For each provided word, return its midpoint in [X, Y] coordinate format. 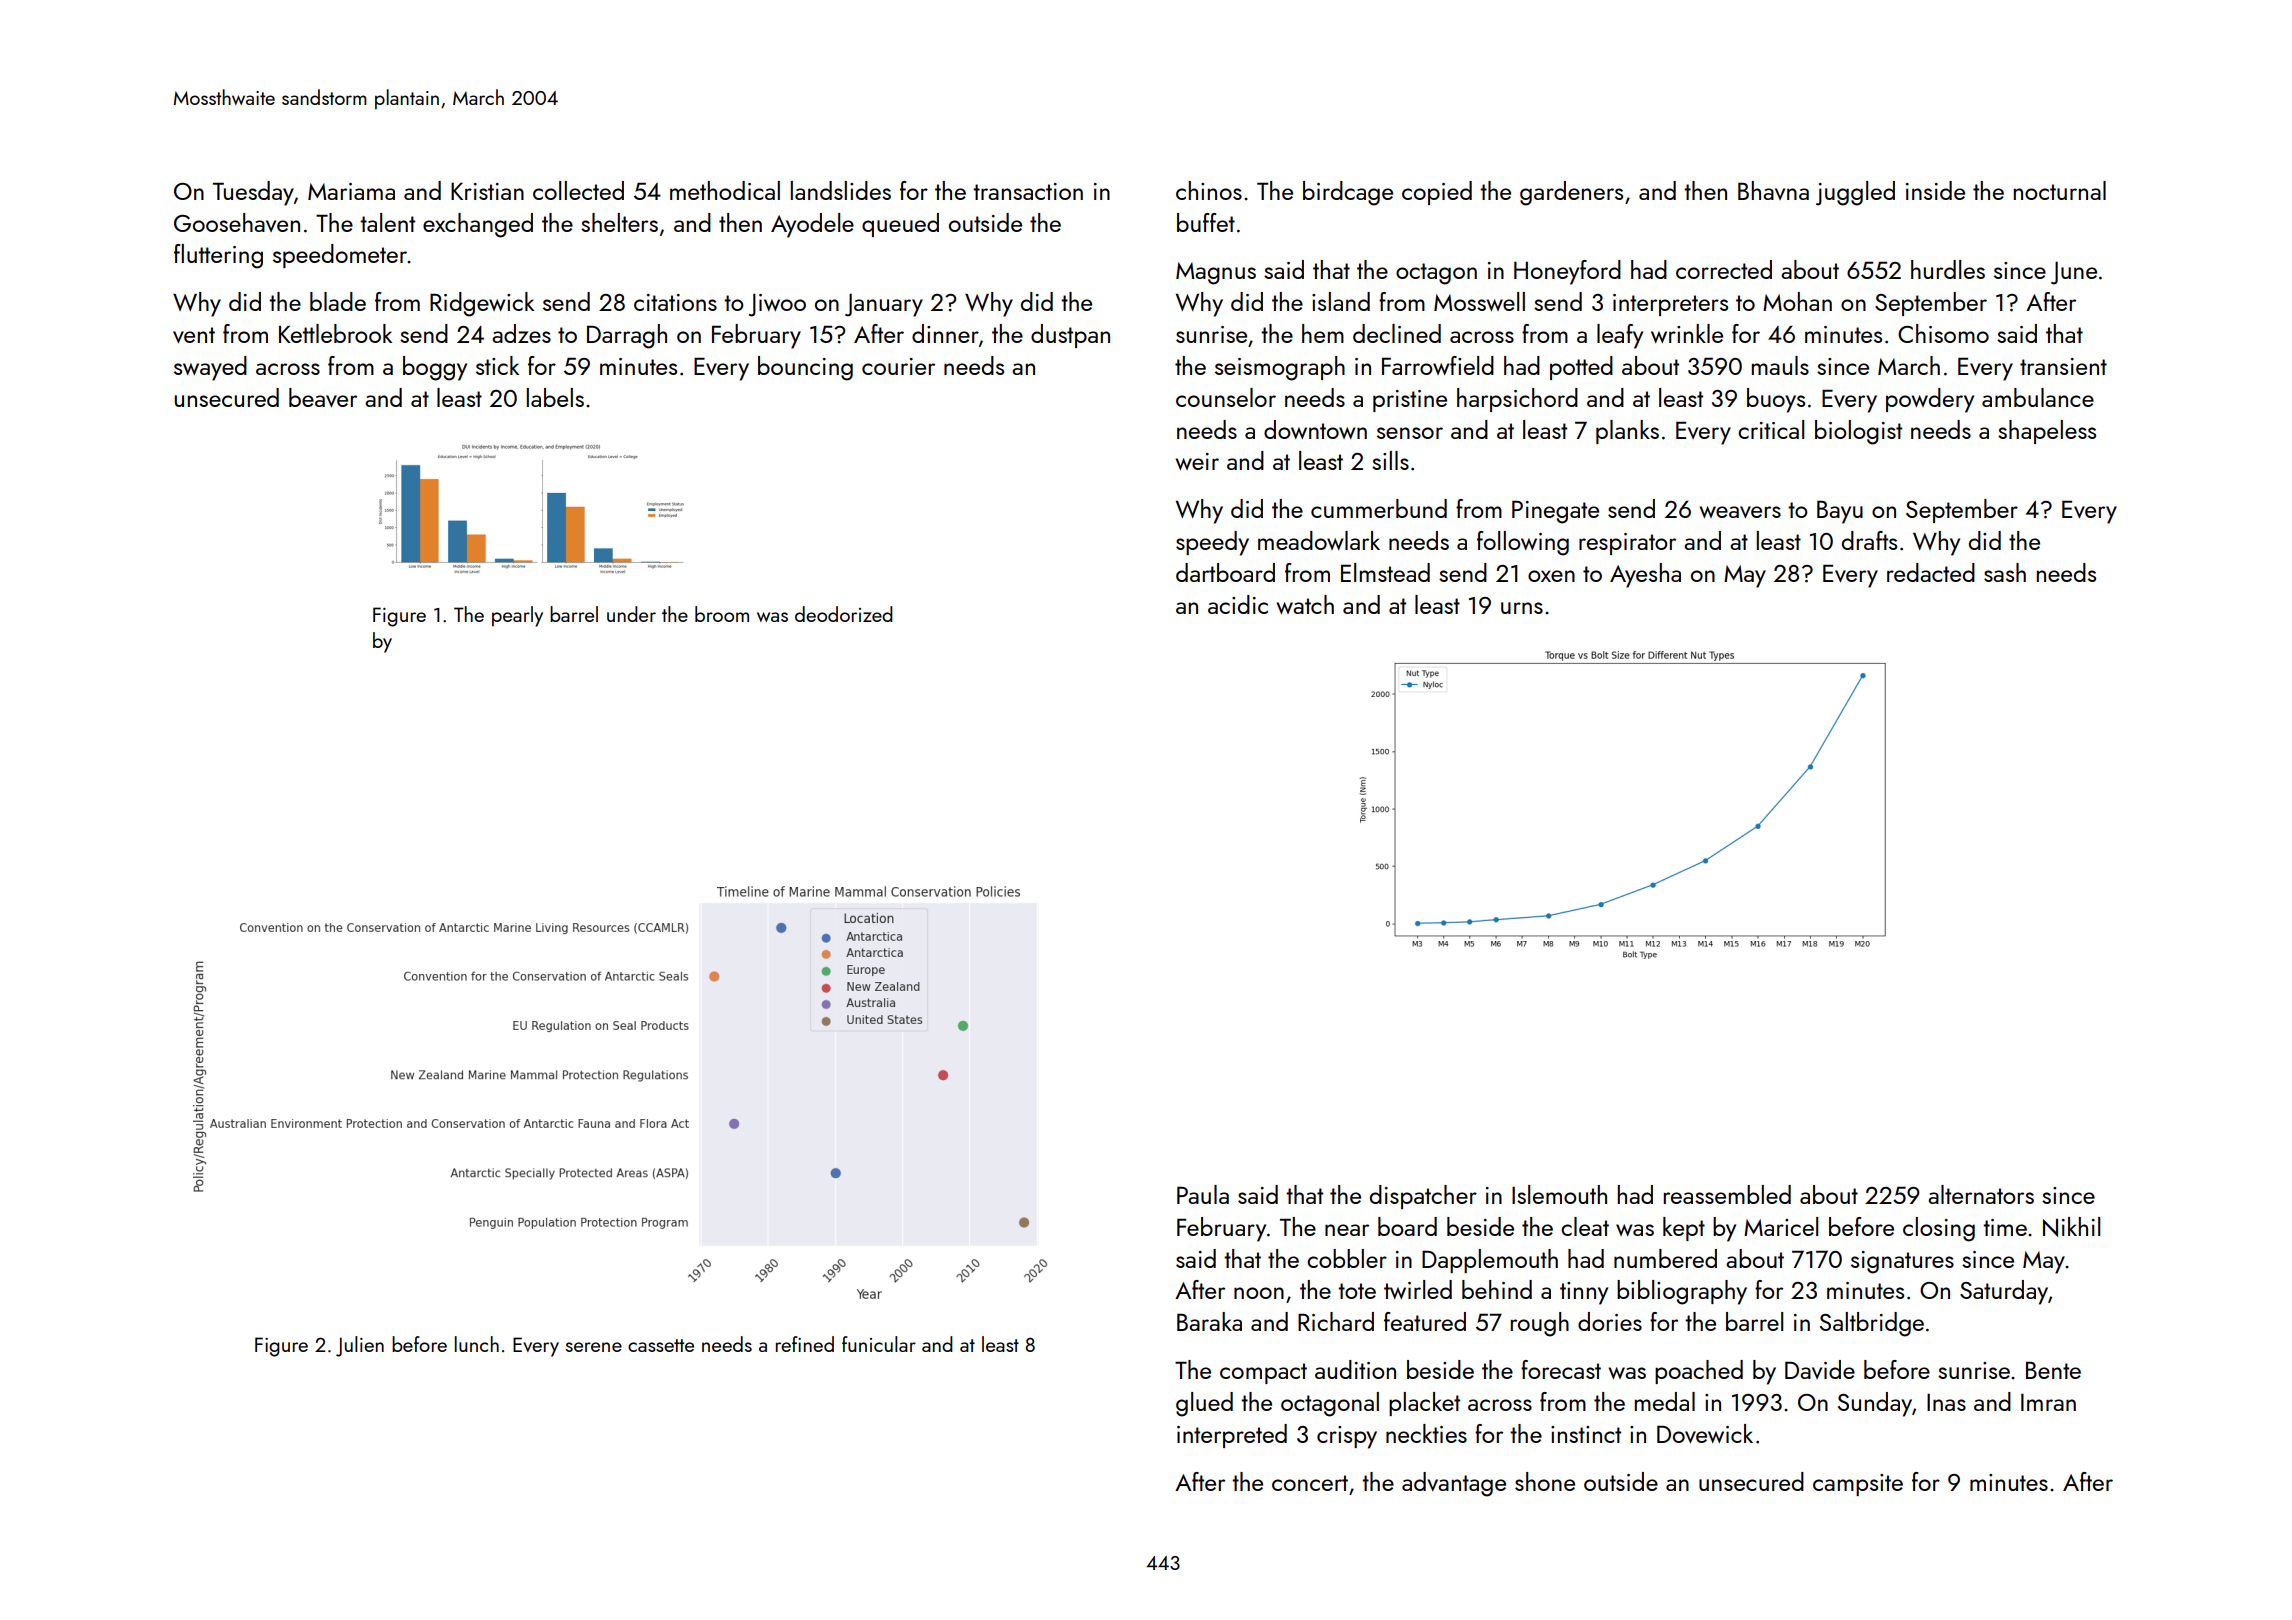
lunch [477, 1344]
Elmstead [1385, 572]
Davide [1820, 1369]
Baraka [1209, 1321]
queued [900, 225]
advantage [1454, 1484]
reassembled [1727, 1194]
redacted [1931, 572]
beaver [323, 397]
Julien [360, 1346]
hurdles [1948, 269]
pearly [517, 616]
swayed [210, 368]
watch [1305, 604]
